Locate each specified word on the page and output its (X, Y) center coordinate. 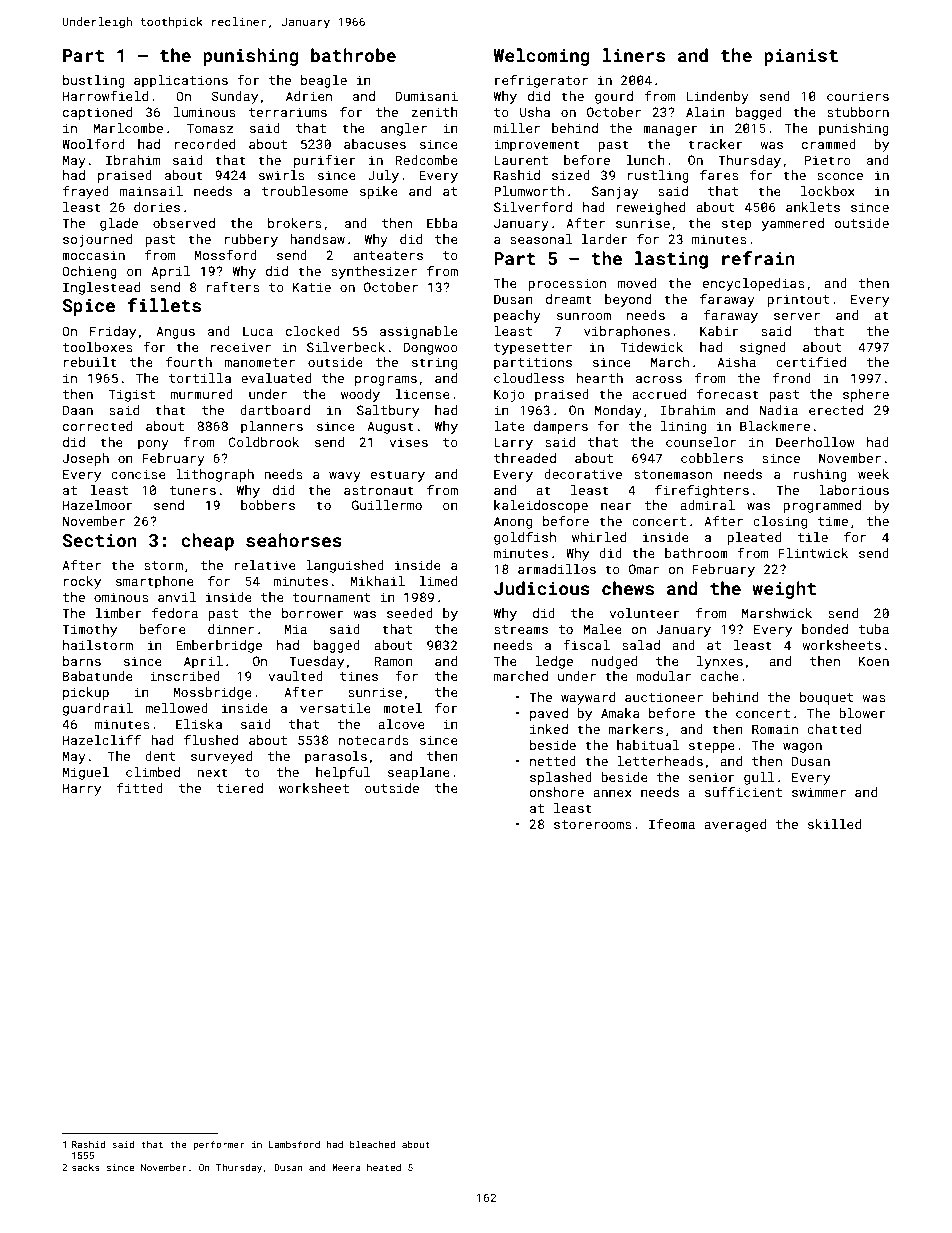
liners (634, 55)
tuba (874, 629)
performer (219, 1145)
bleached (372, 1144)
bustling (94, 81)
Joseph (85, 459)
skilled (834, 824)
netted (553, 761)
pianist (801, 57)
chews (628, 588)
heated (384, 1167)
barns (82, 661)
